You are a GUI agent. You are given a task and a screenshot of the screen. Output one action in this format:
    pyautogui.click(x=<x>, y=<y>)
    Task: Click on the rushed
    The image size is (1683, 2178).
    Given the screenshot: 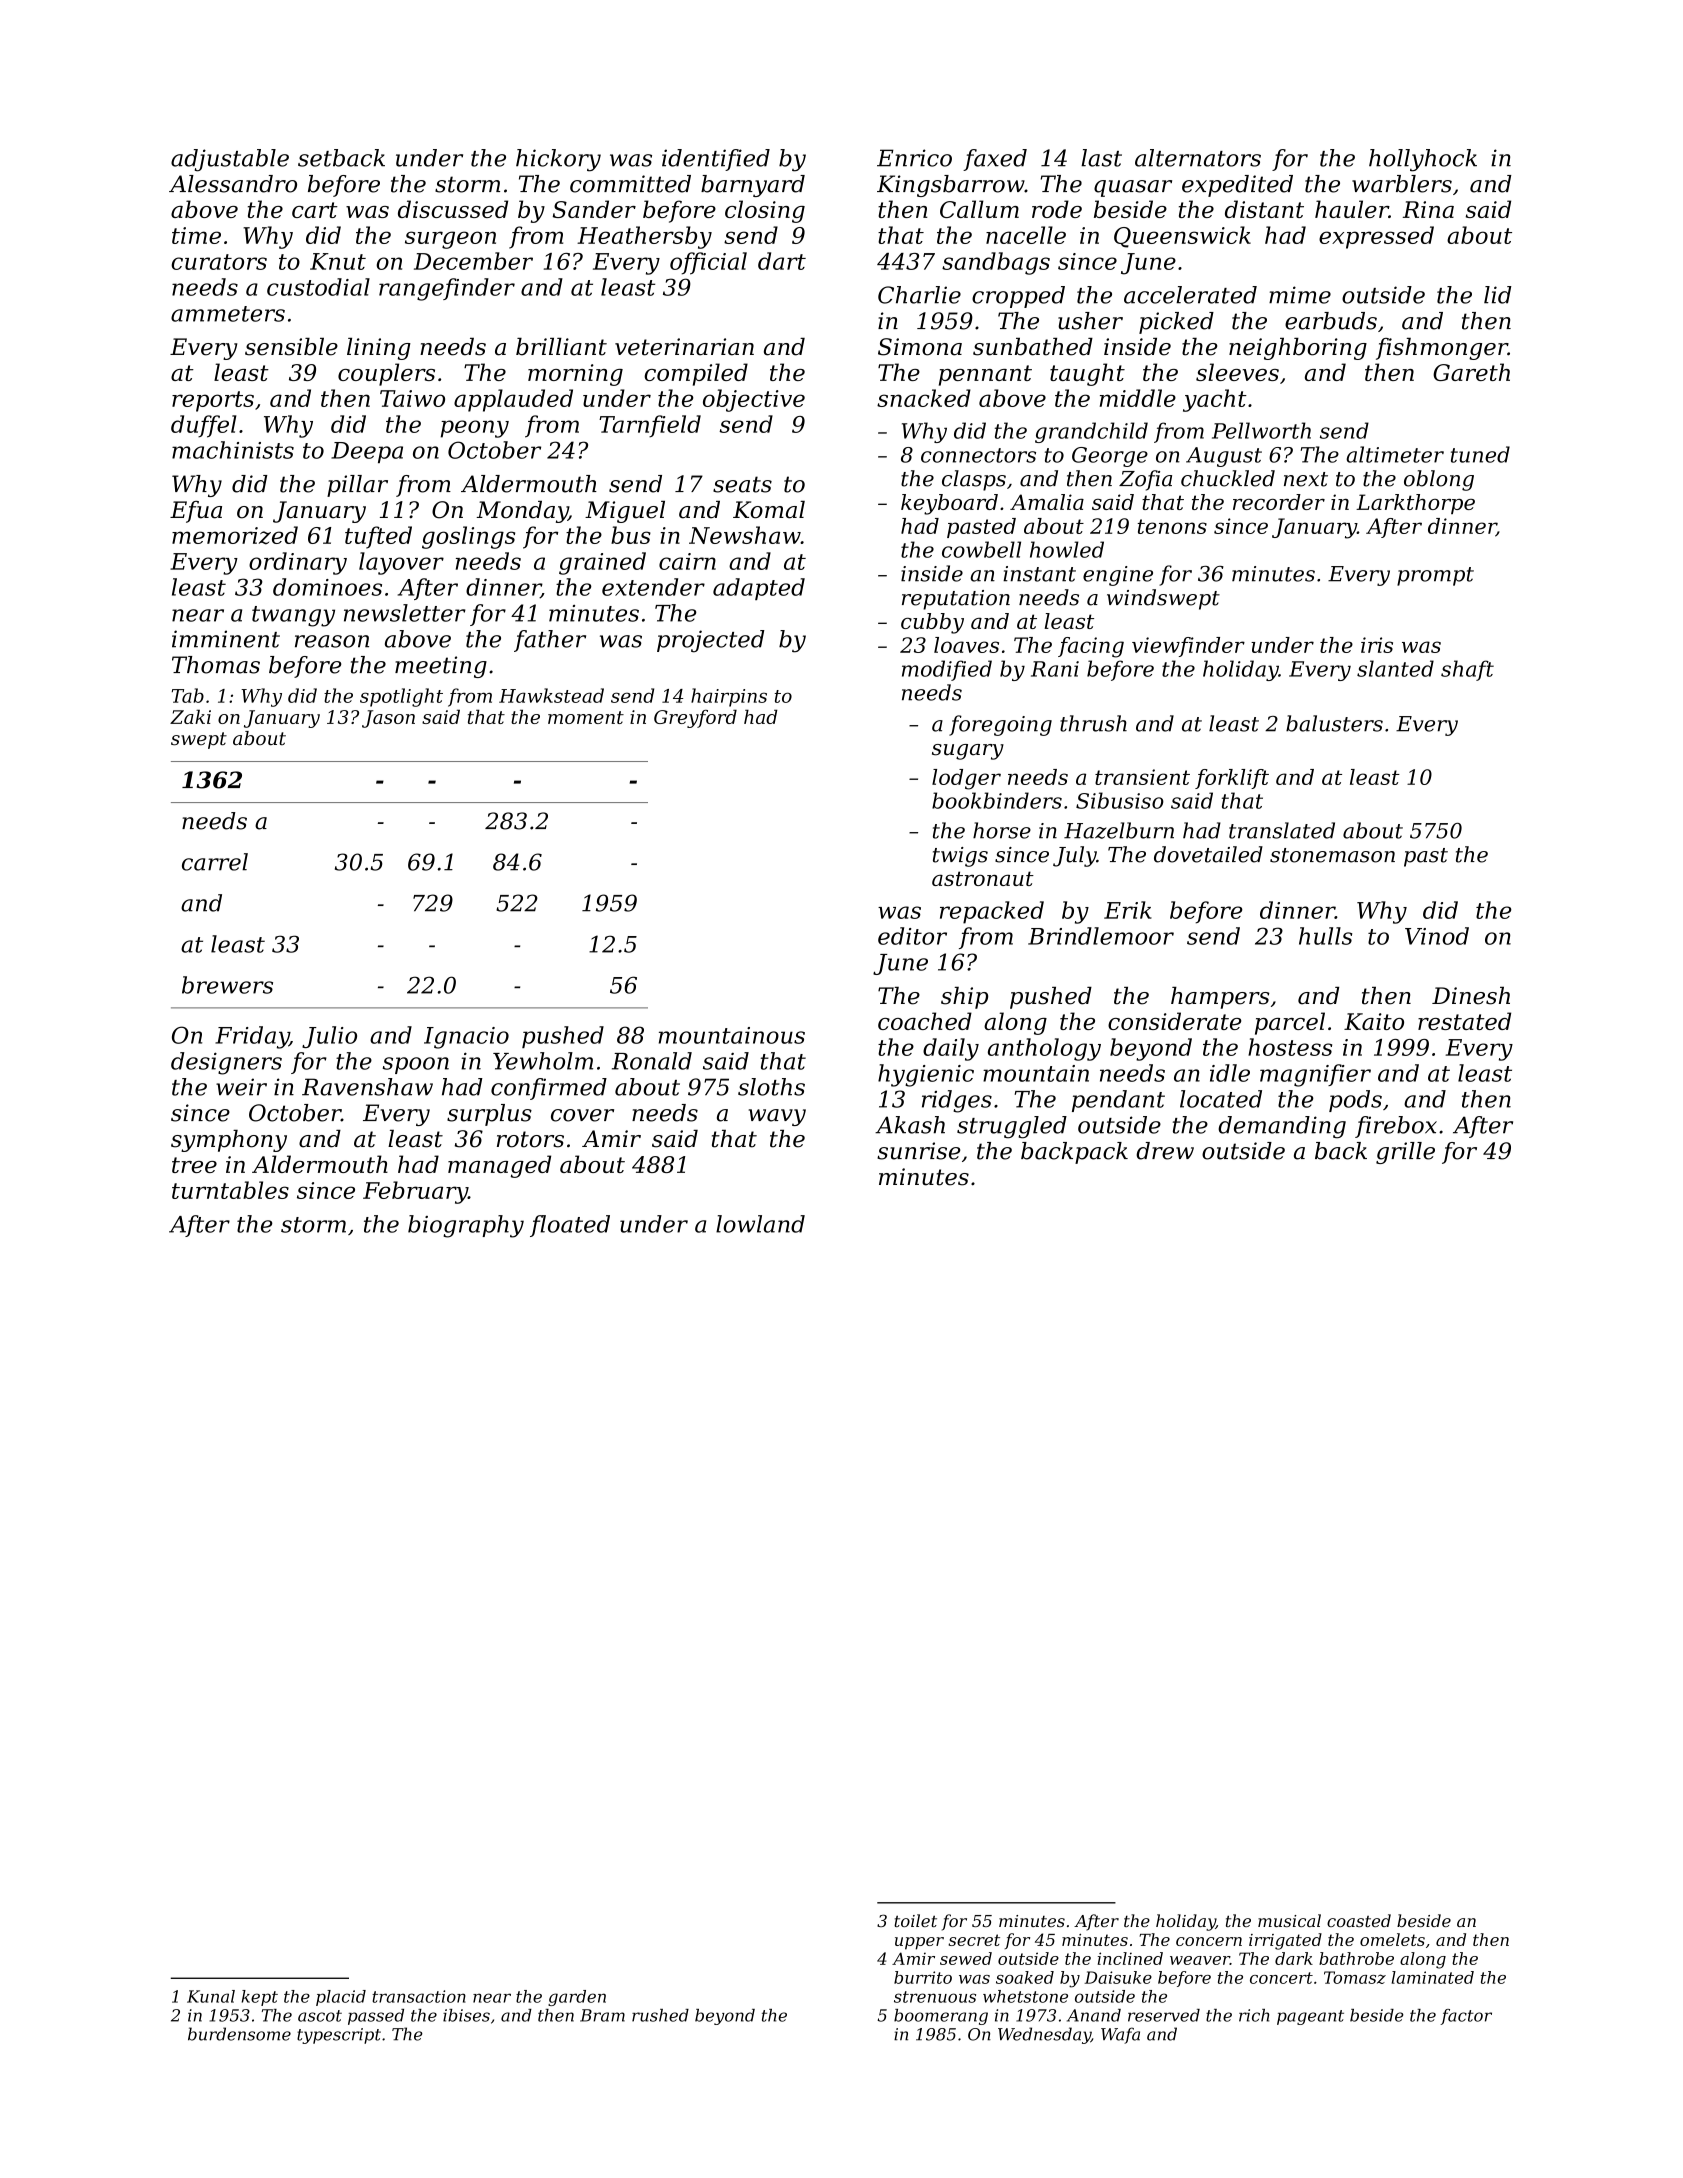 What is the action you would take?
    pyautogui.click(x=660, y=2015)
